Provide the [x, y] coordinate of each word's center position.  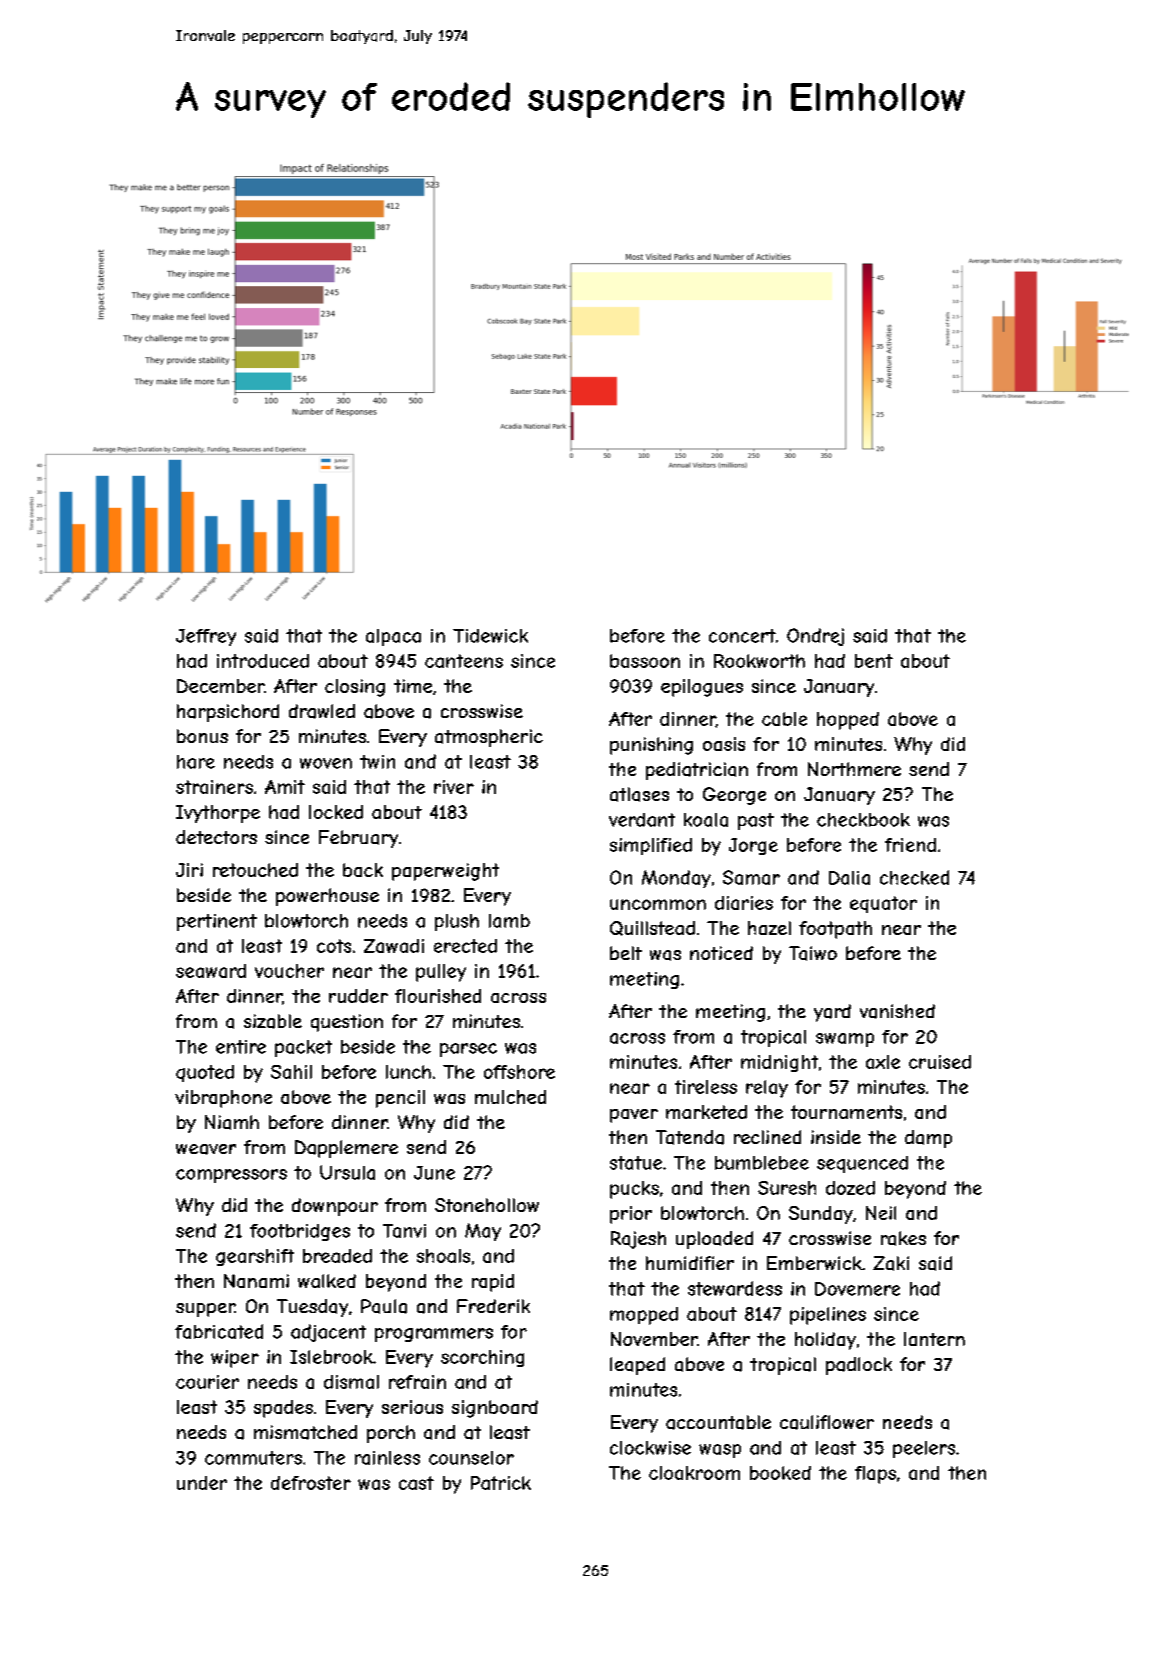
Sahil [291, 1072]
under [202, 1483]
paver [634, 1116]
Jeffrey [206, 637]
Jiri [189, 870]
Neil [881, 1213]
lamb [509, 921]
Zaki [891, 1263]
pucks [634, 1190]
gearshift [255, 1257]
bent [874, 661]
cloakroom [694, 1473]
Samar [751, 877]
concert [742, 636]
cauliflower [827, 1422]
